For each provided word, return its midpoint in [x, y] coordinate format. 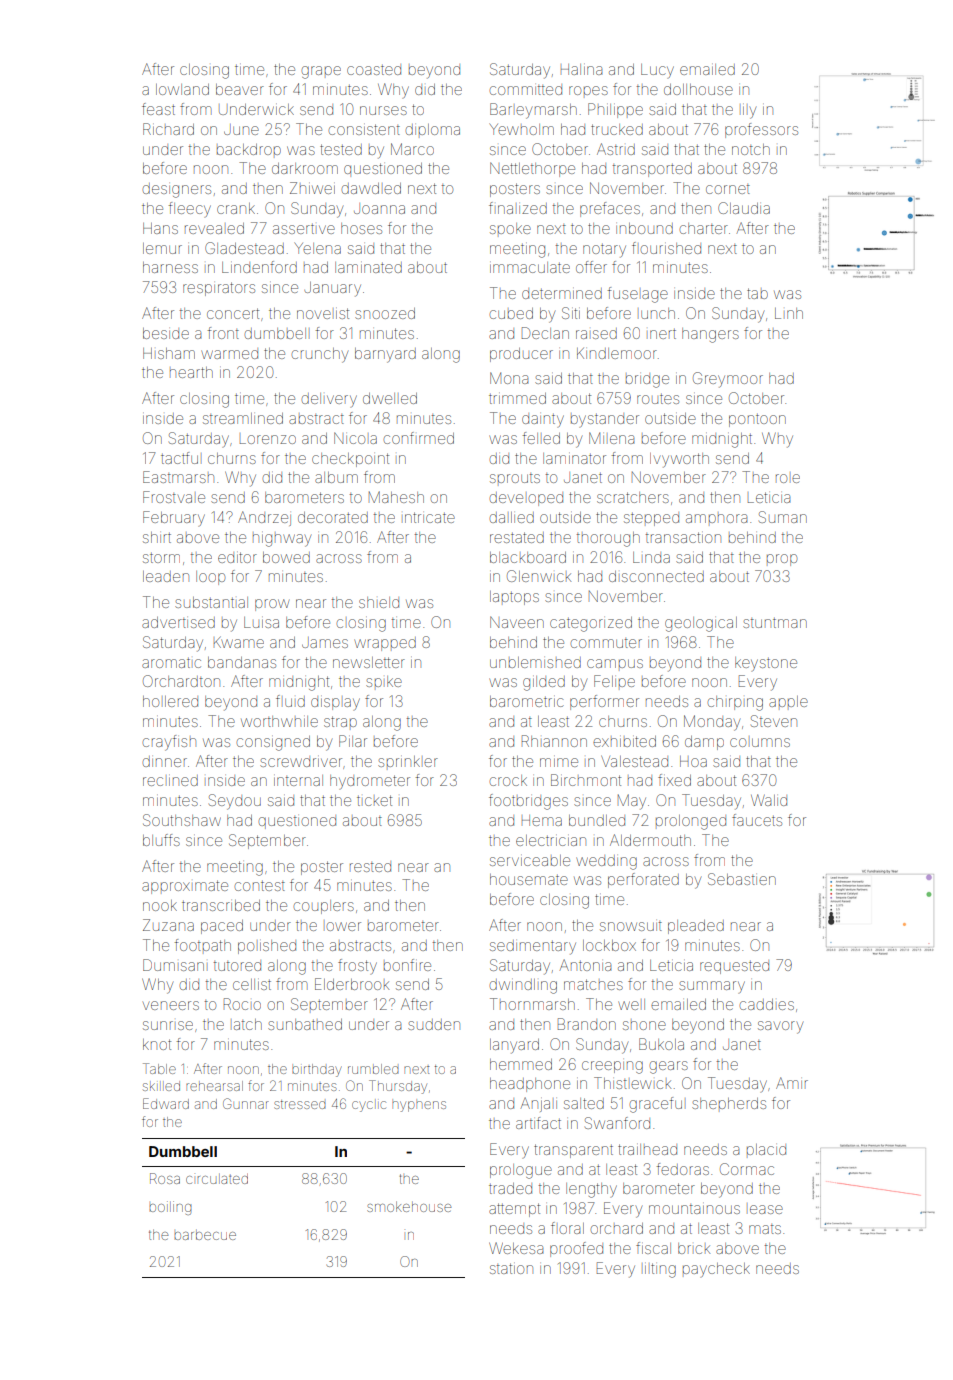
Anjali [538, 1104]
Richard [168, 129]
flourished [666, 248]
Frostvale [174, 497]
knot [157, 1044]
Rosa [165, 1178]
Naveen [517, 622]
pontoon [757, 420]
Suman [783, 517]
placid [766, 1149]
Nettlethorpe [532, 169]
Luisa [261, 622]
